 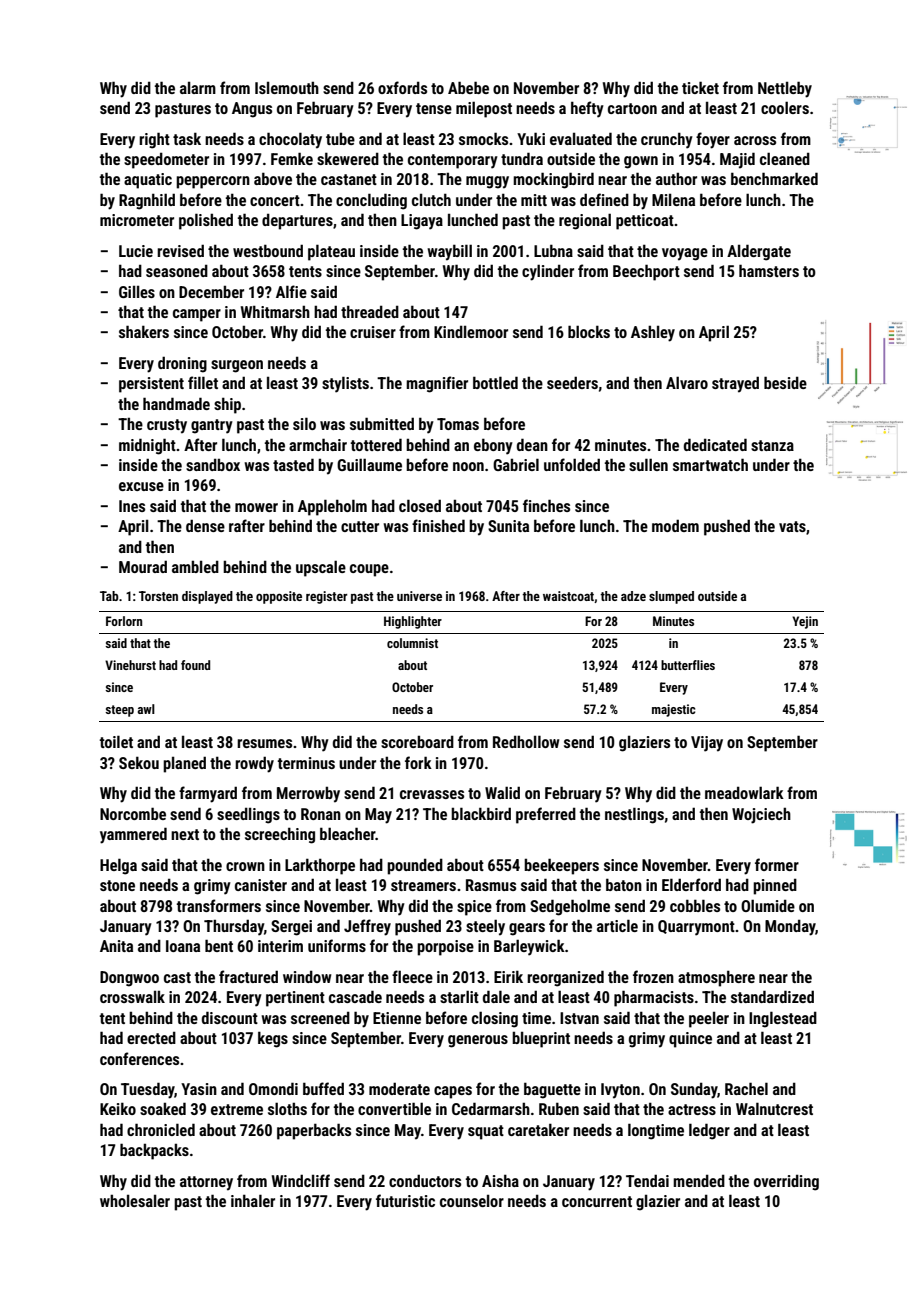 What do you see at coordinates (399, 1088) in the screenshot?
I see `moderate` at bounding box center [399, 1088].
